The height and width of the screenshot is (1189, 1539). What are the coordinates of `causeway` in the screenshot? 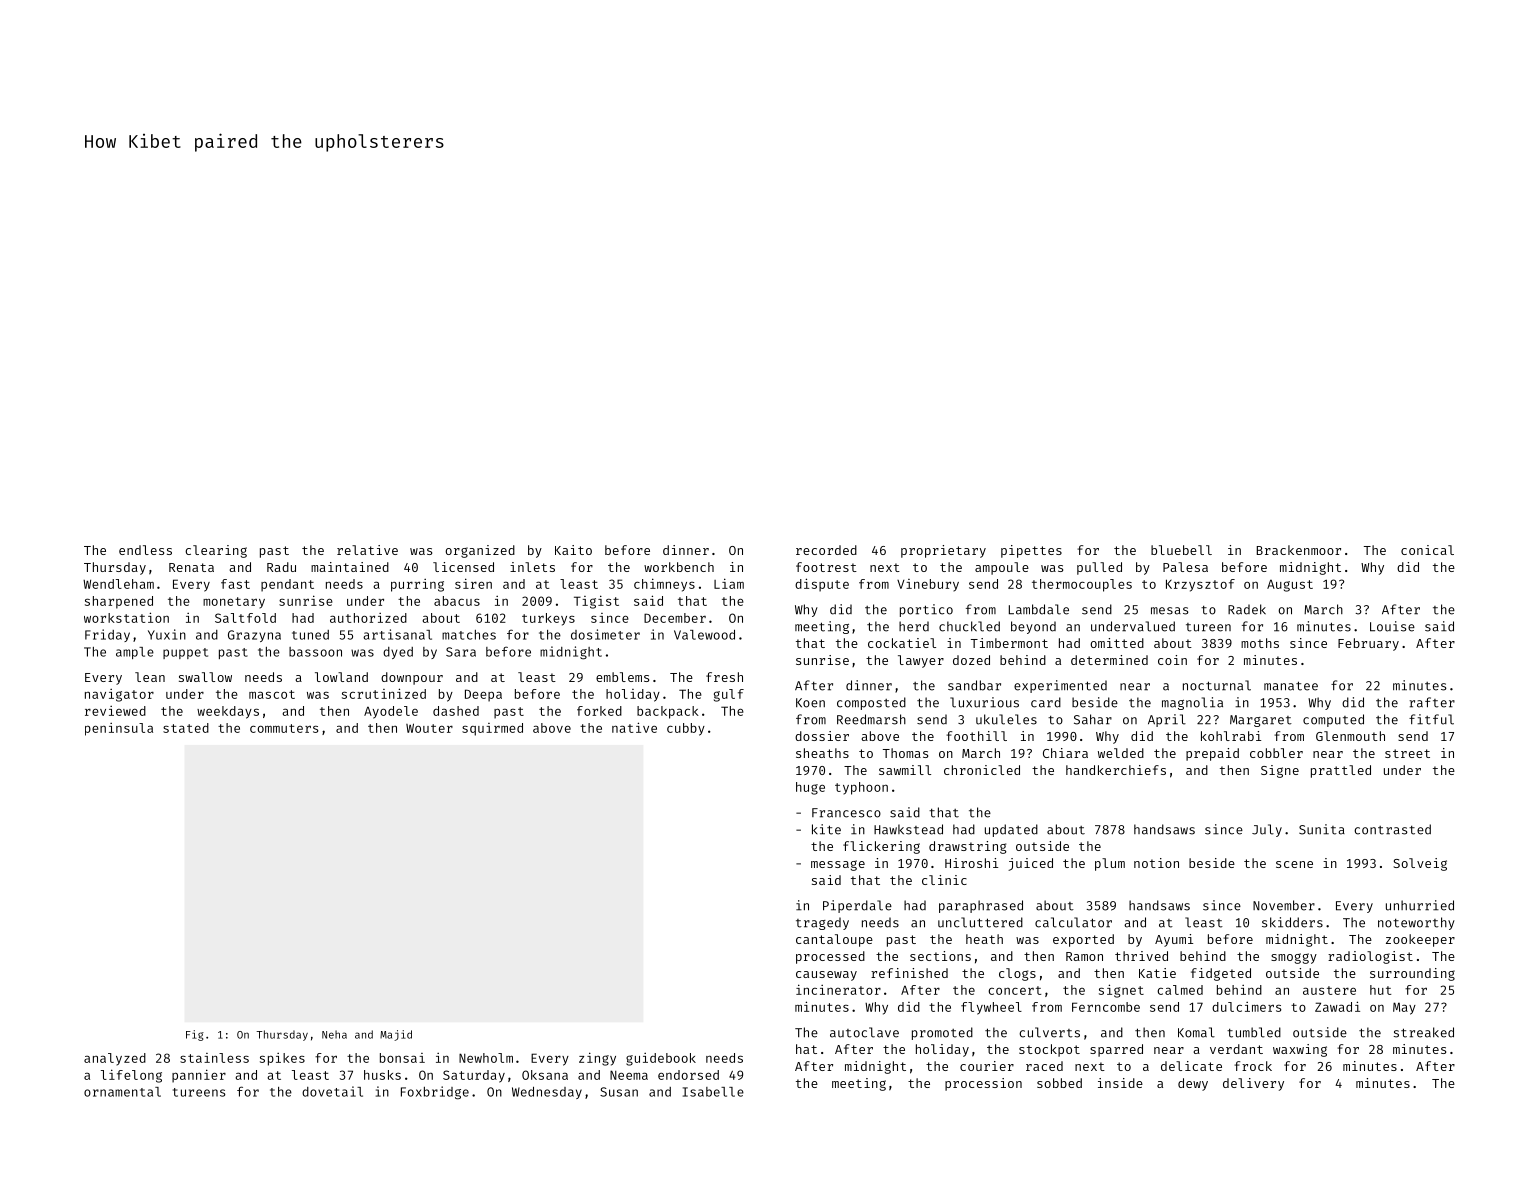 It's located at (826, 976).
